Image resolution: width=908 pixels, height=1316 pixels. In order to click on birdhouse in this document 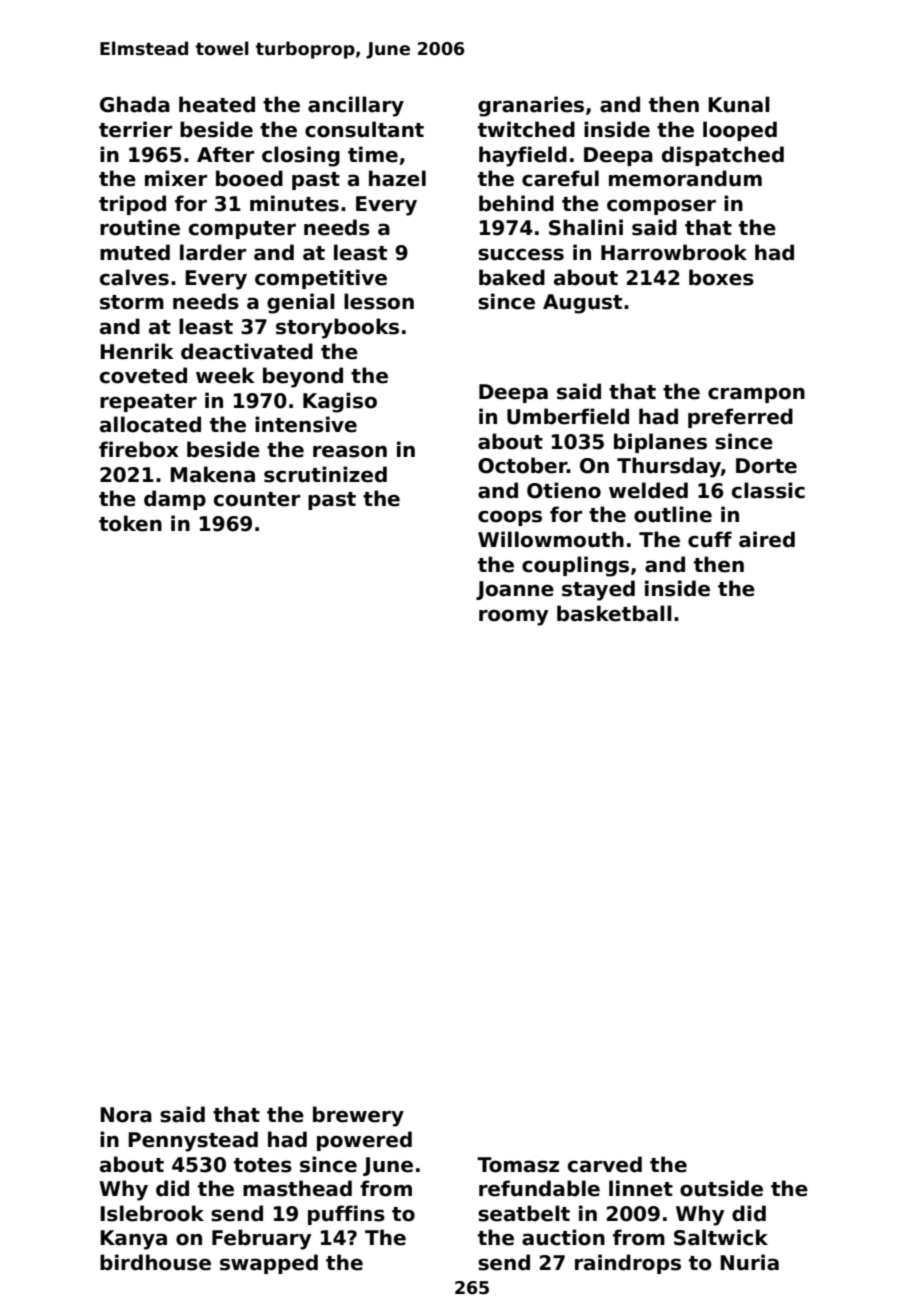, I will do `click(155, 1262)`.
